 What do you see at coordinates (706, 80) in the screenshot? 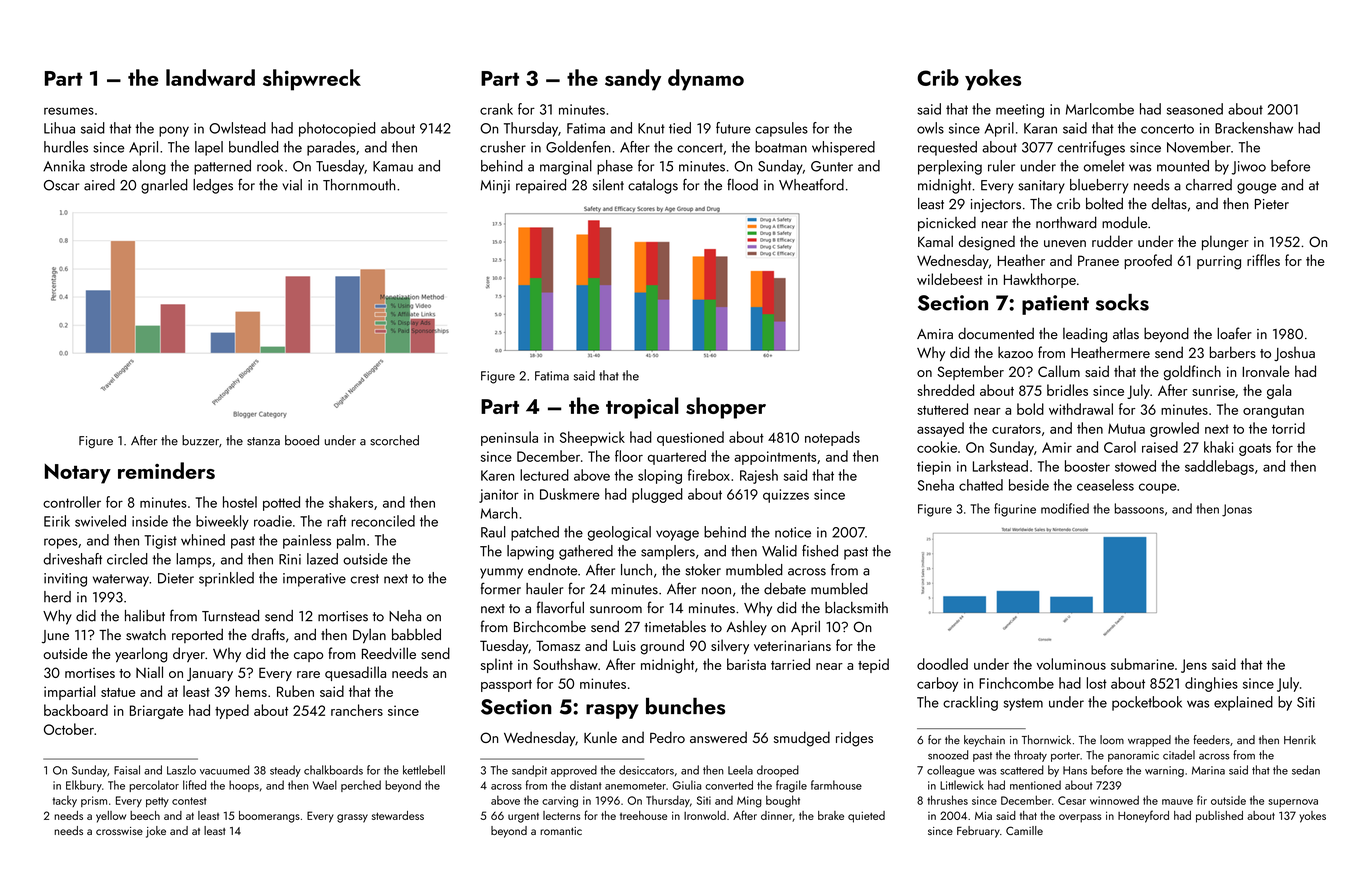
I see `dynamo` at bounding box center [706, 80].
